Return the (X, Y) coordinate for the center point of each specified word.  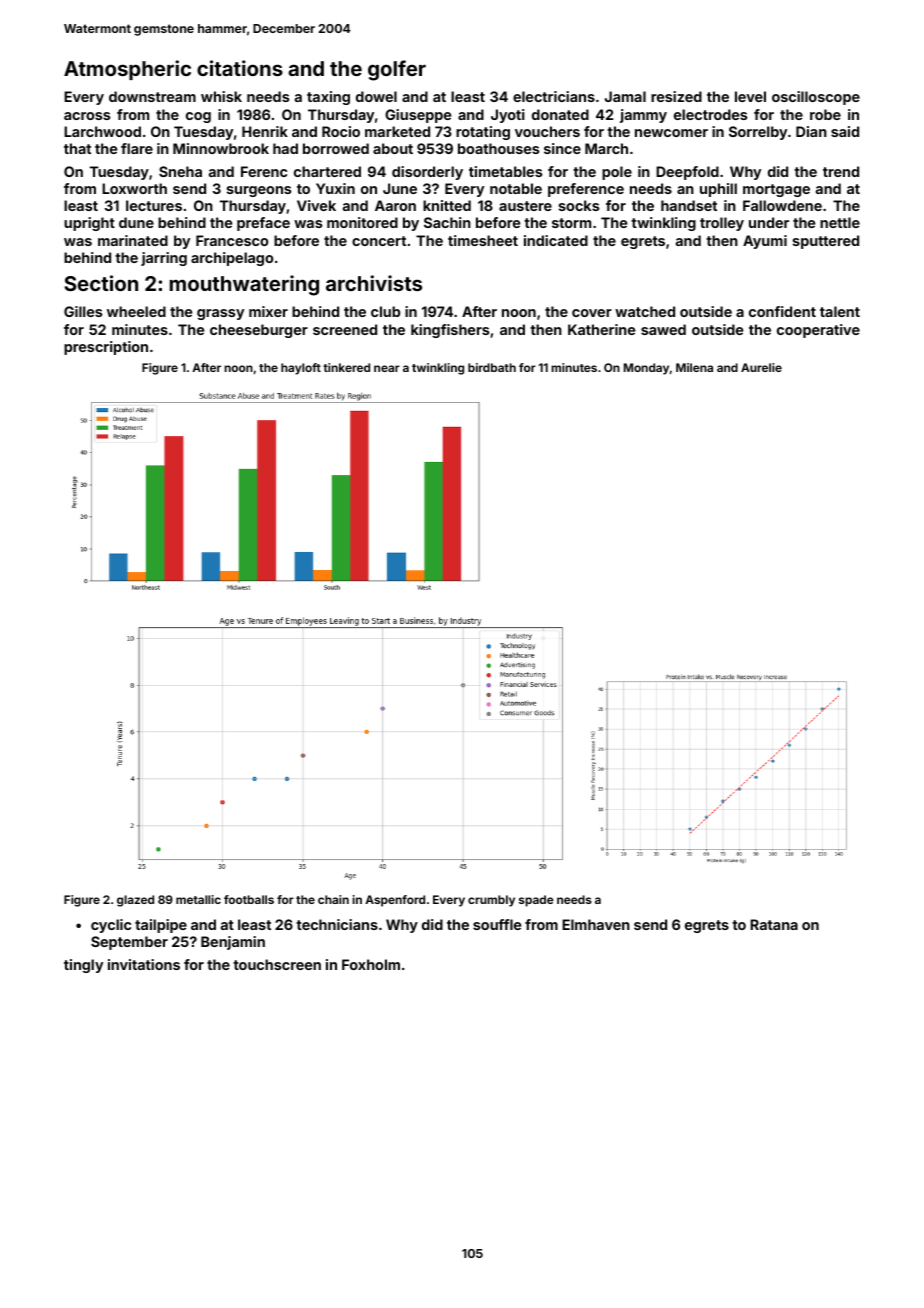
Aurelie (761, 367)
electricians (554, 96)
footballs (249, 899)
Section (101, 283)
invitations (144, 964)
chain (333, 899)
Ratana (774, 924)
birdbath (492, 367)
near (387, 368)
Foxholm (371, 964)
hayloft (301, 369)
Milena (694, 367)
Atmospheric (127, 70)
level (750, 96)
